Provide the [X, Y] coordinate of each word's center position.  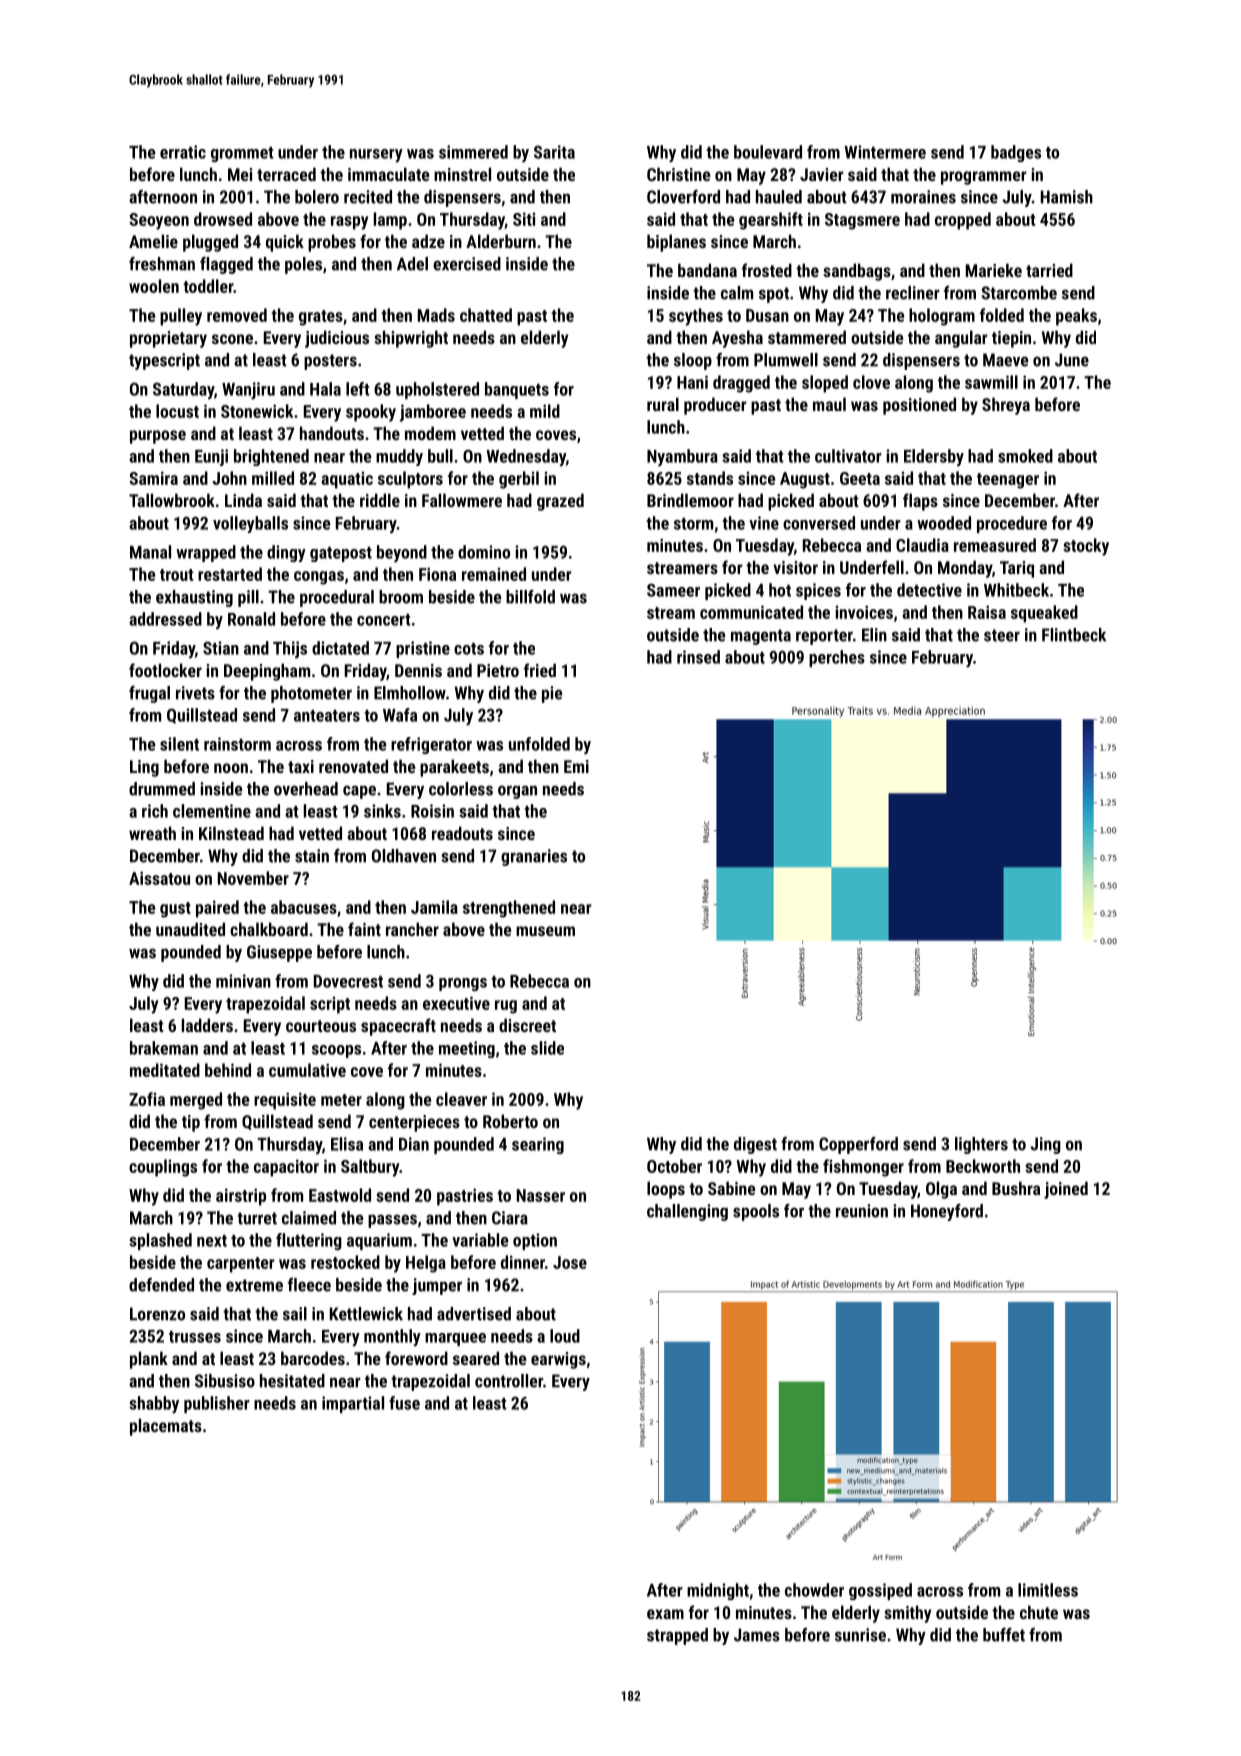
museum [545, 931]
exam [665, 1614]
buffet [1004, 1635]
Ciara [510, 1218]
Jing [1045, 1145]
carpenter [241, 1265]
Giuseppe [279, 953]
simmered [473, 152]
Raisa [987, 612]
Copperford [858, 1145]
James [757, 1635]
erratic [183, 152]
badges [1016, 153]
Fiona [437, 574]
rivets [195, 693]
